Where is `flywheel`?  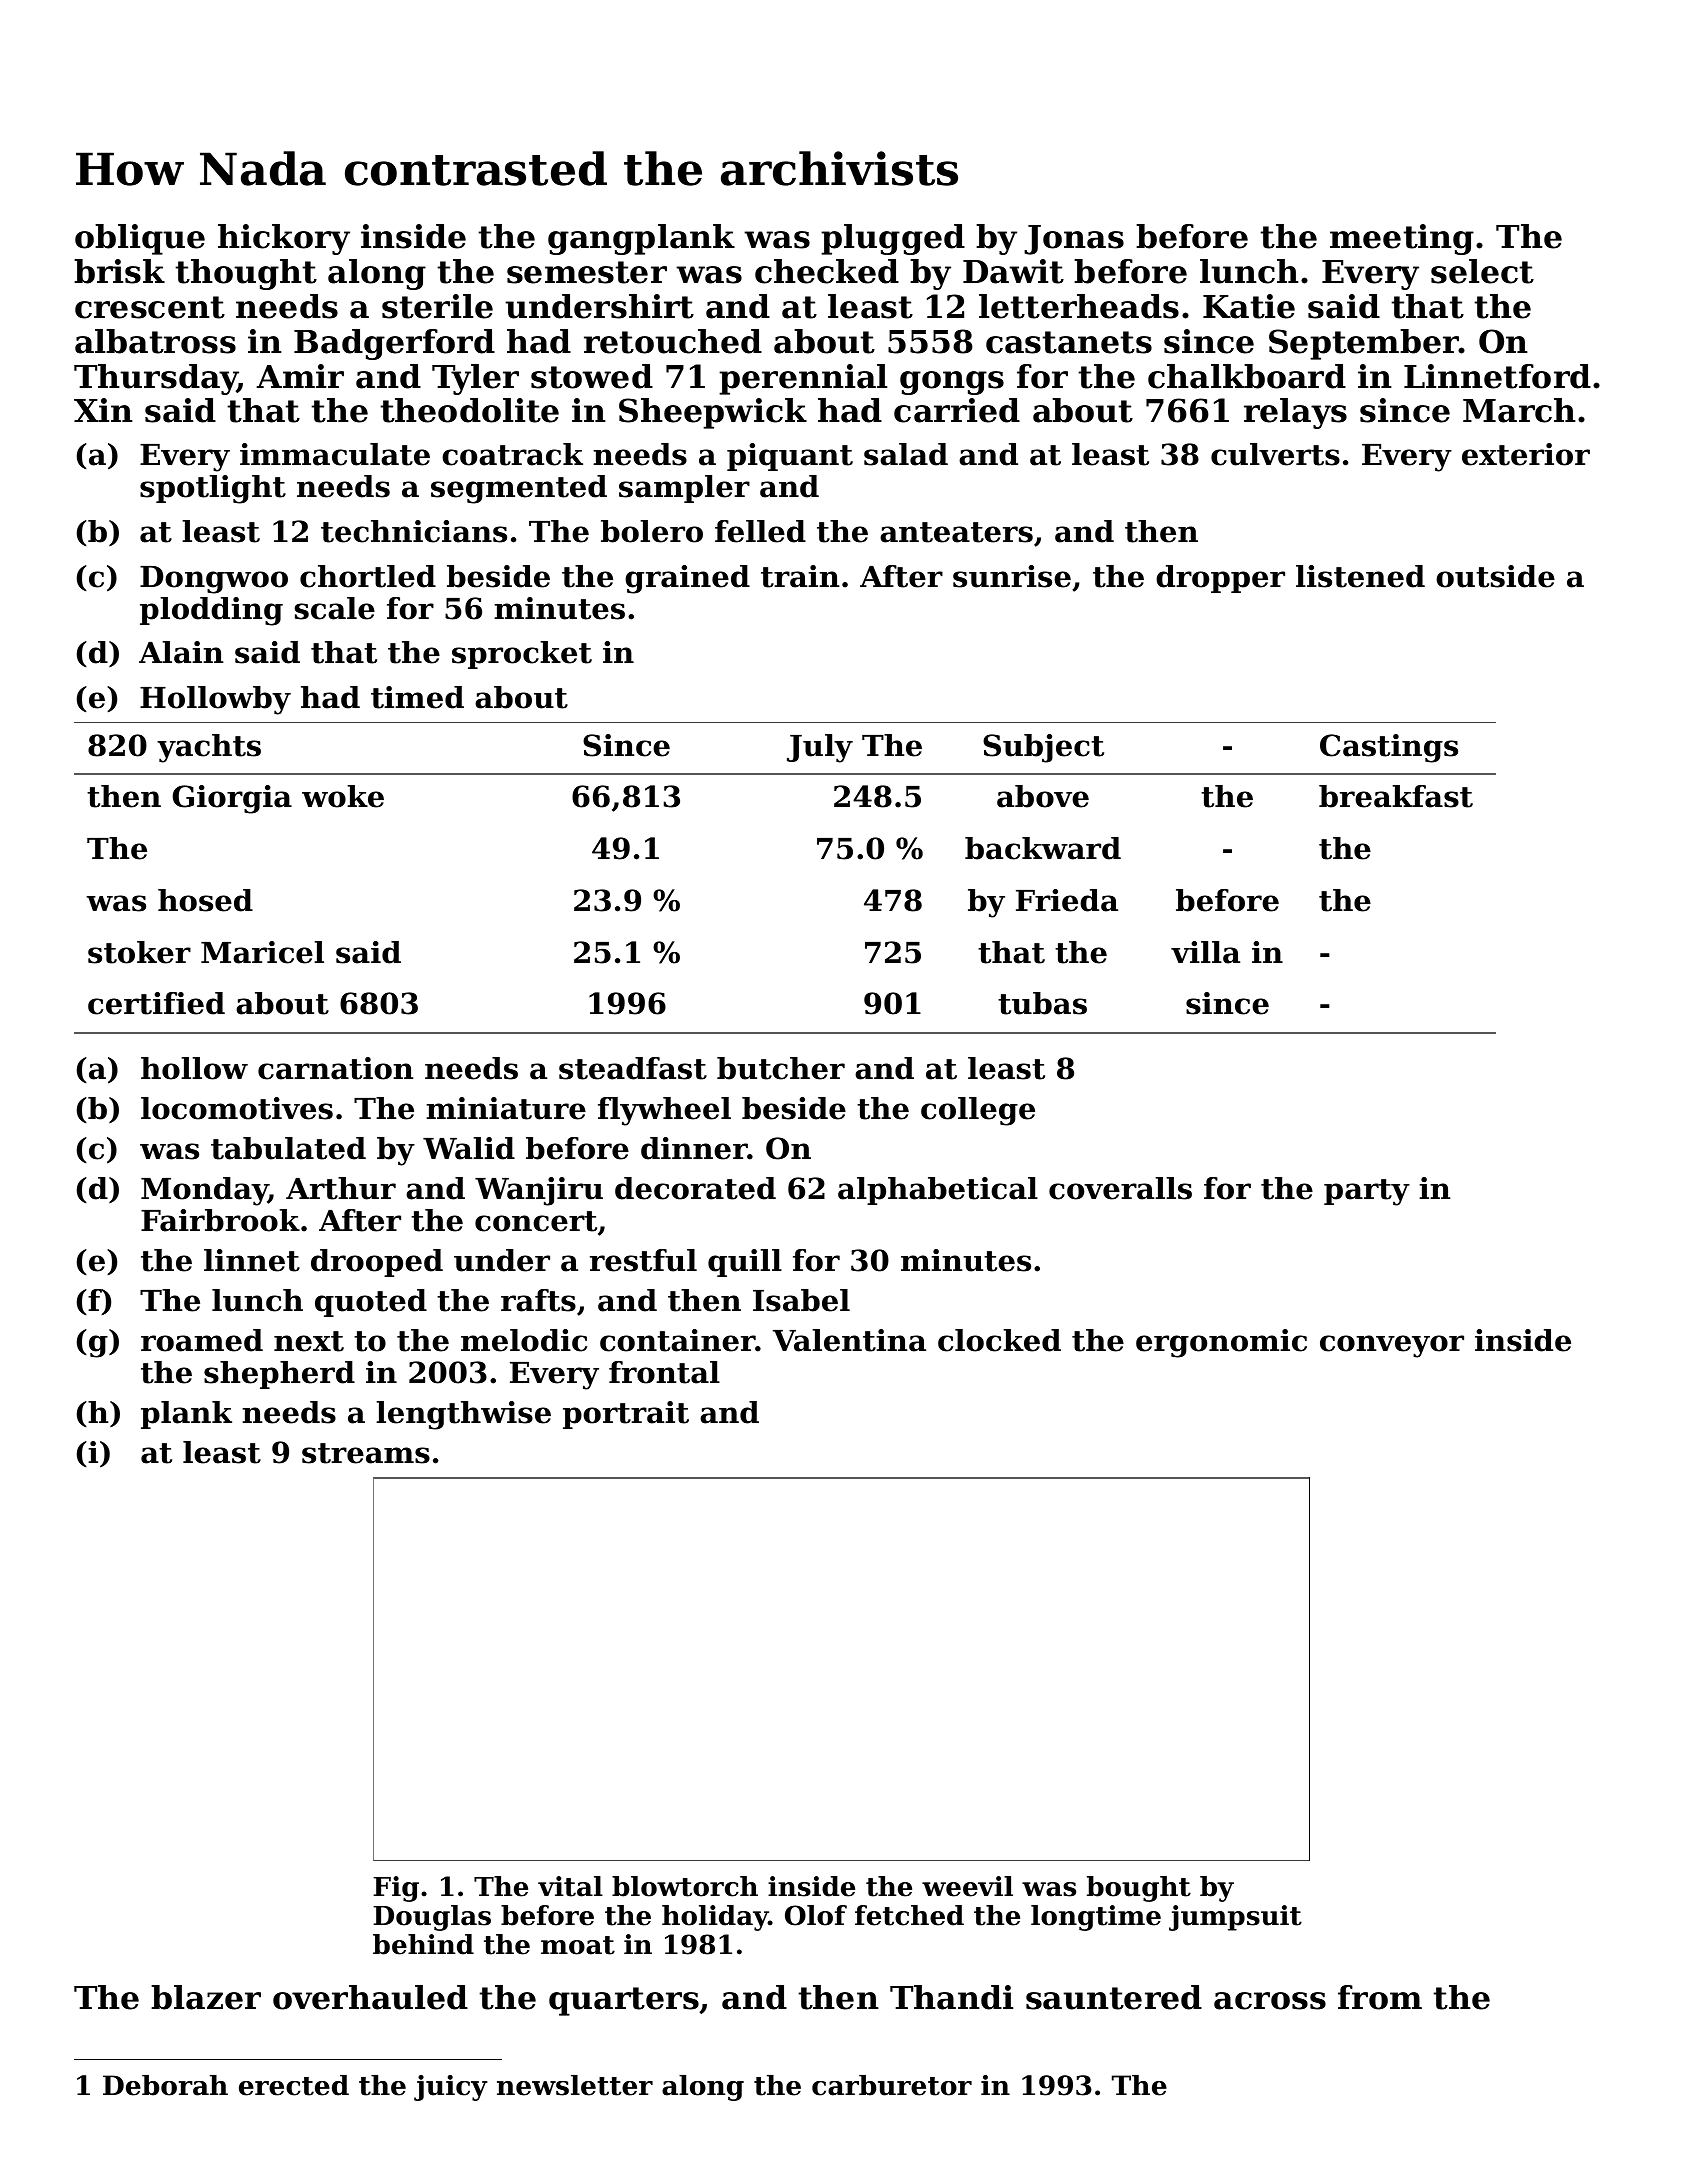
flywheel is located at coordinates (664, 1111).
